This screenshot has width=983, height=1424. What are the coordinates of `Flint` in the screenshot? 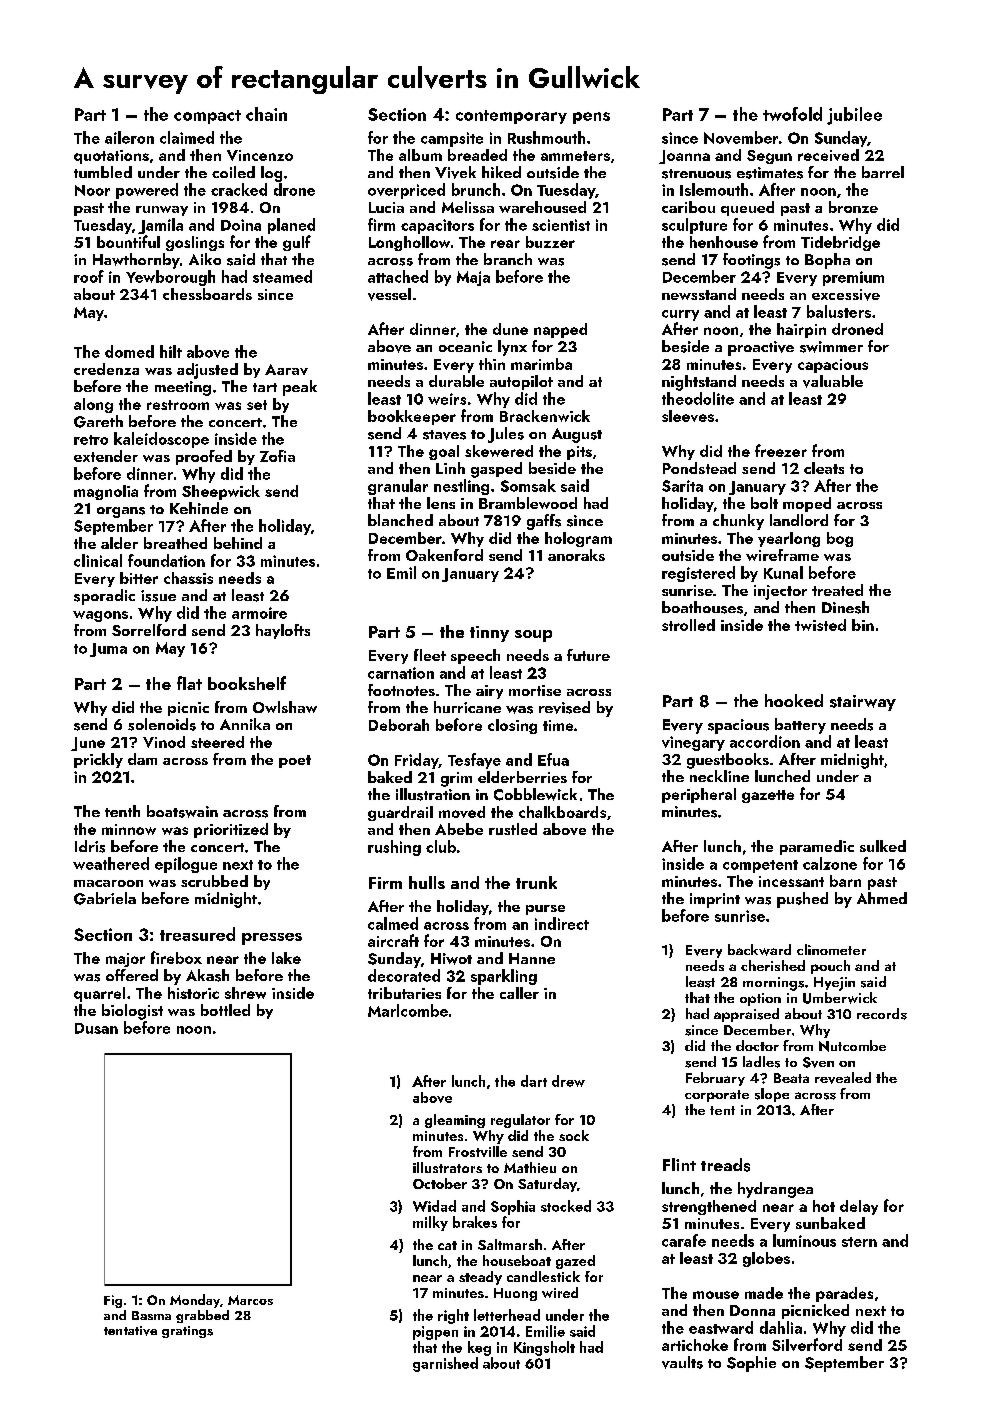 It's located at (679, 1164).
